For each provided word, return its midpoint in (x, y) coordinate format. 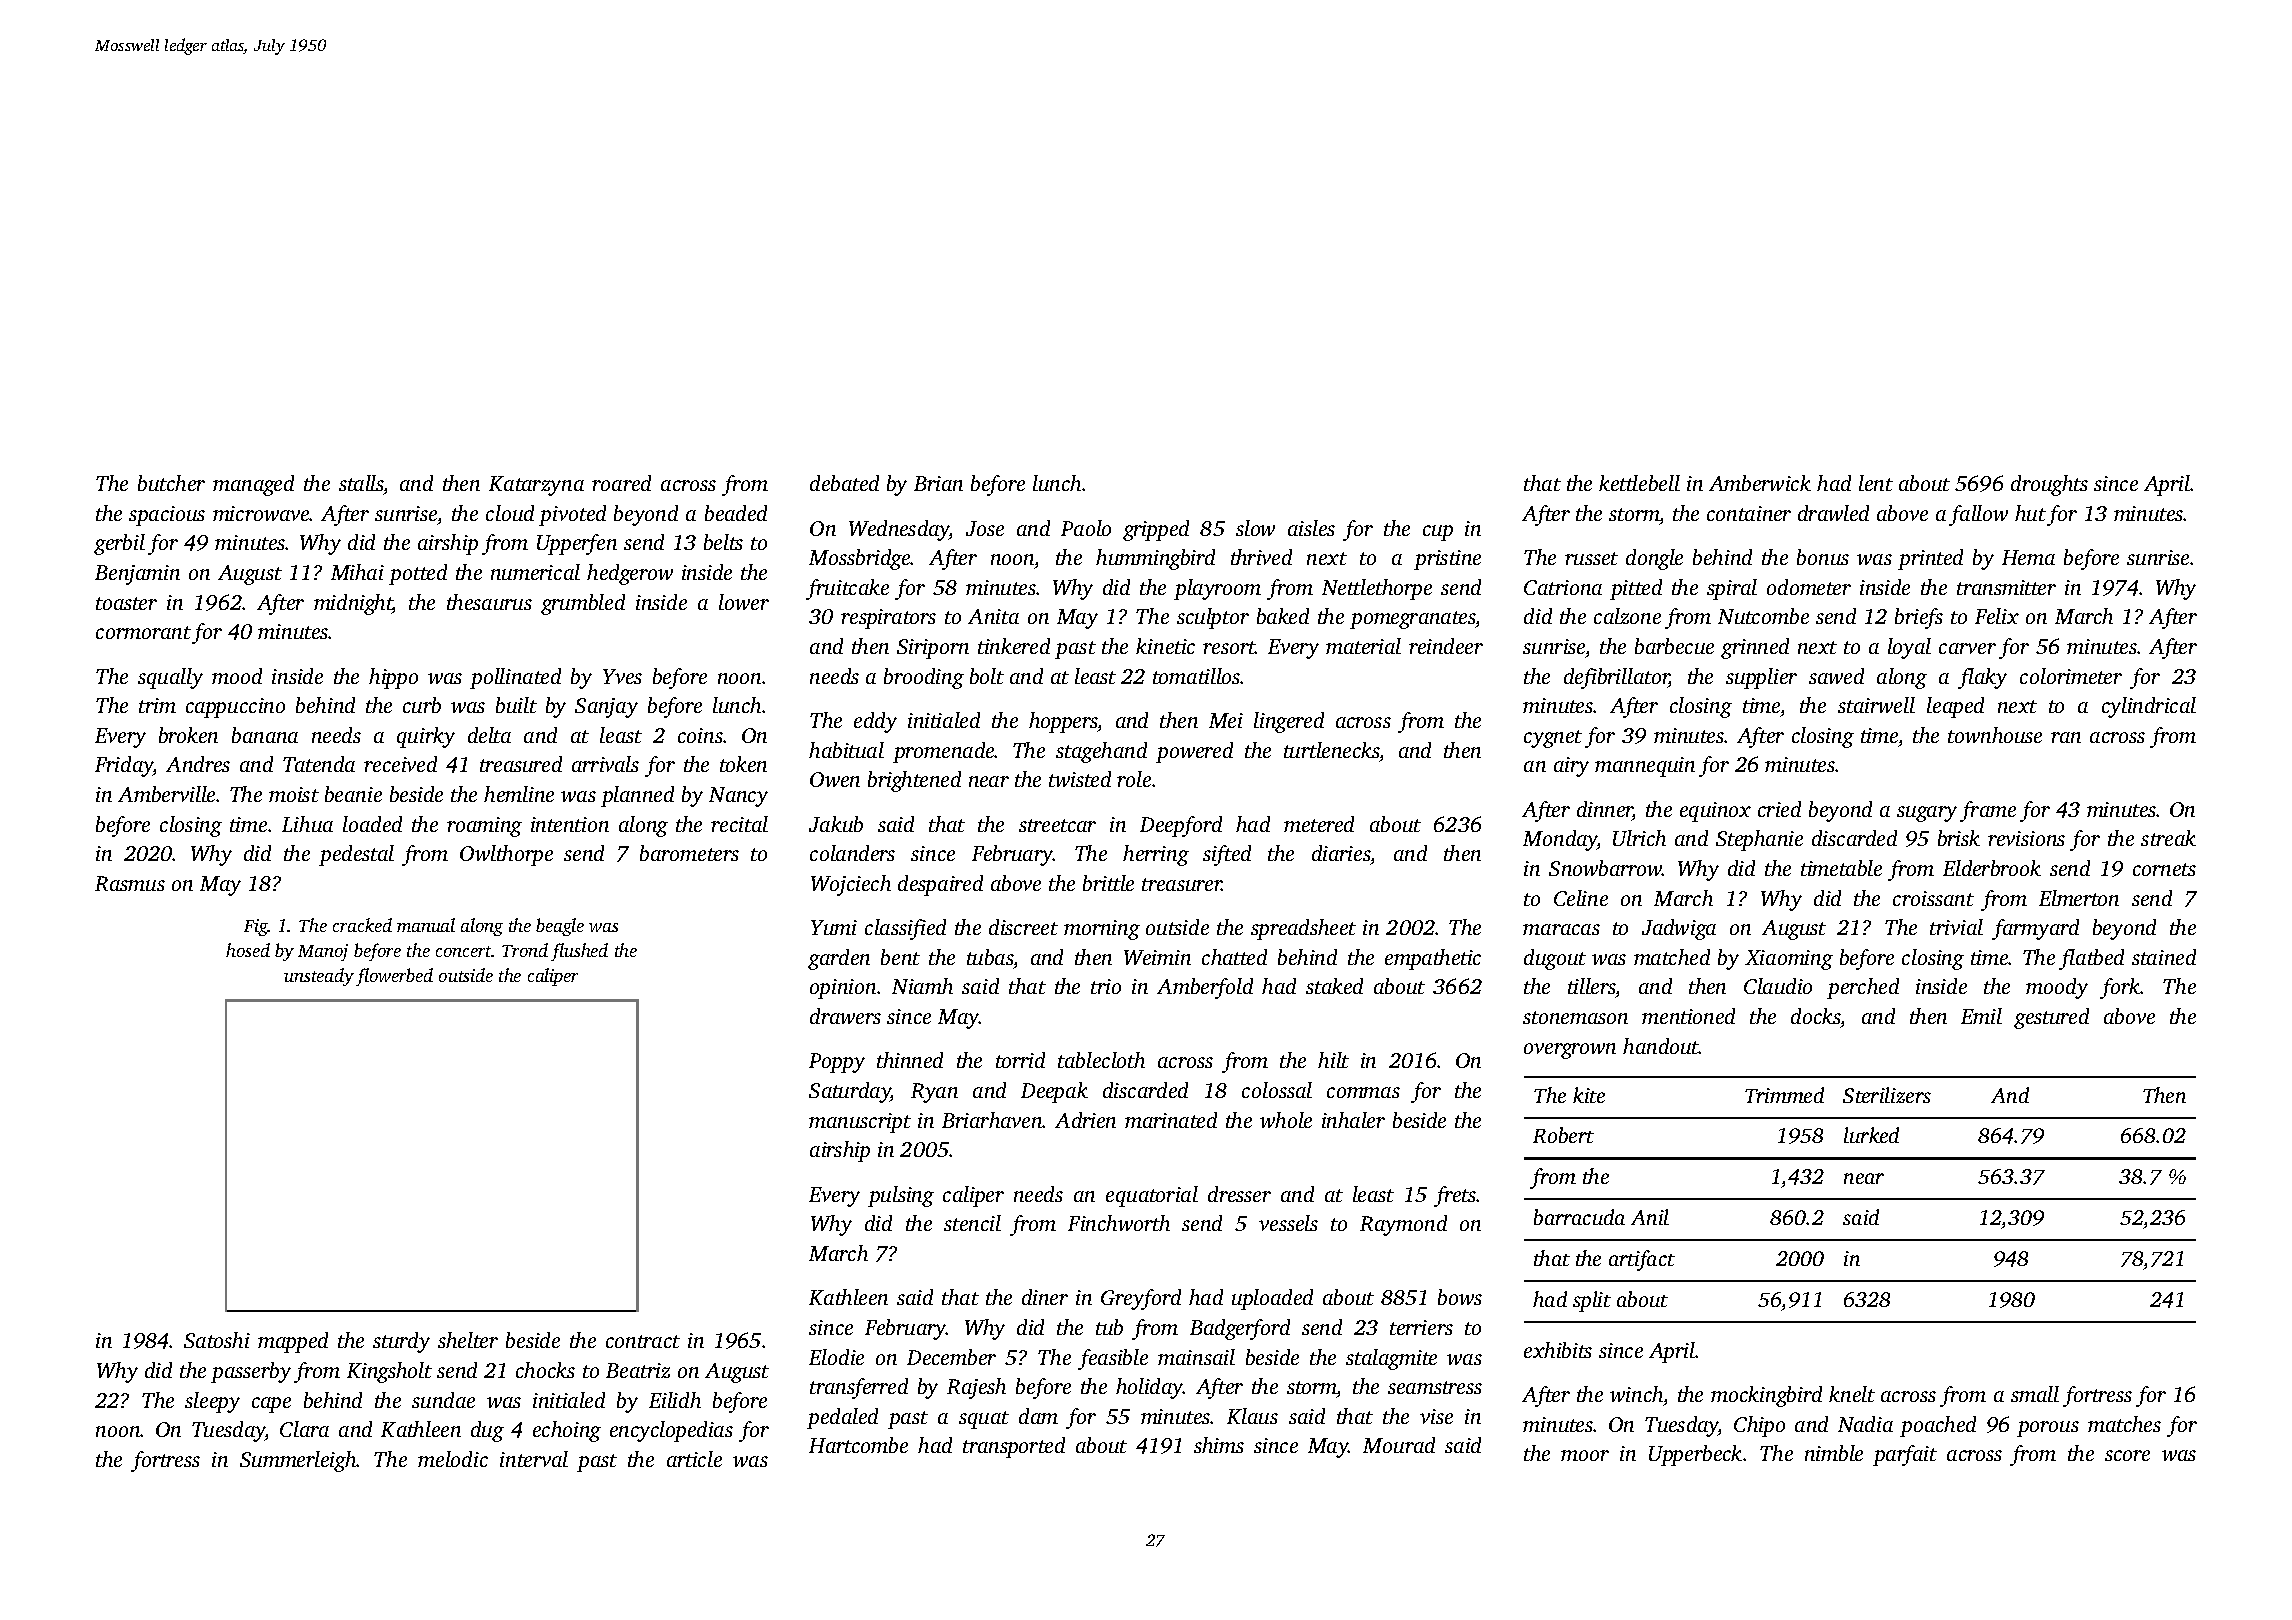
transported (1014, 1447)
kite (1589, 1095)
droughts (2049, 485)
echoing (567, 1431)
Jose (985, 528)
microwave (261, 513)
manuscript (860, 1123)
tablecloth (1101, 1060)
